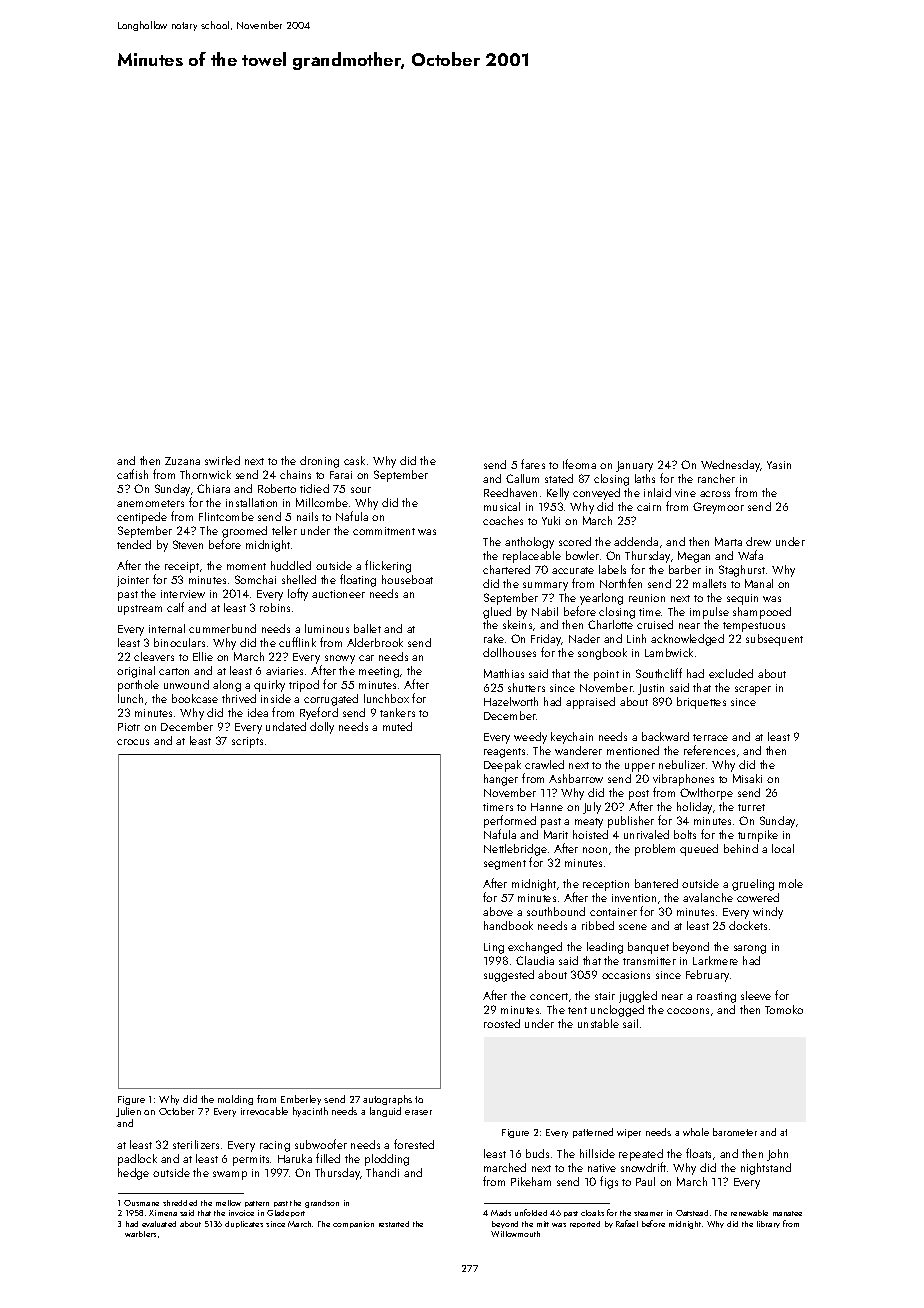  Describe the element at coordinates (544, 764) in the screenshot. I see `crawled` at that location.
